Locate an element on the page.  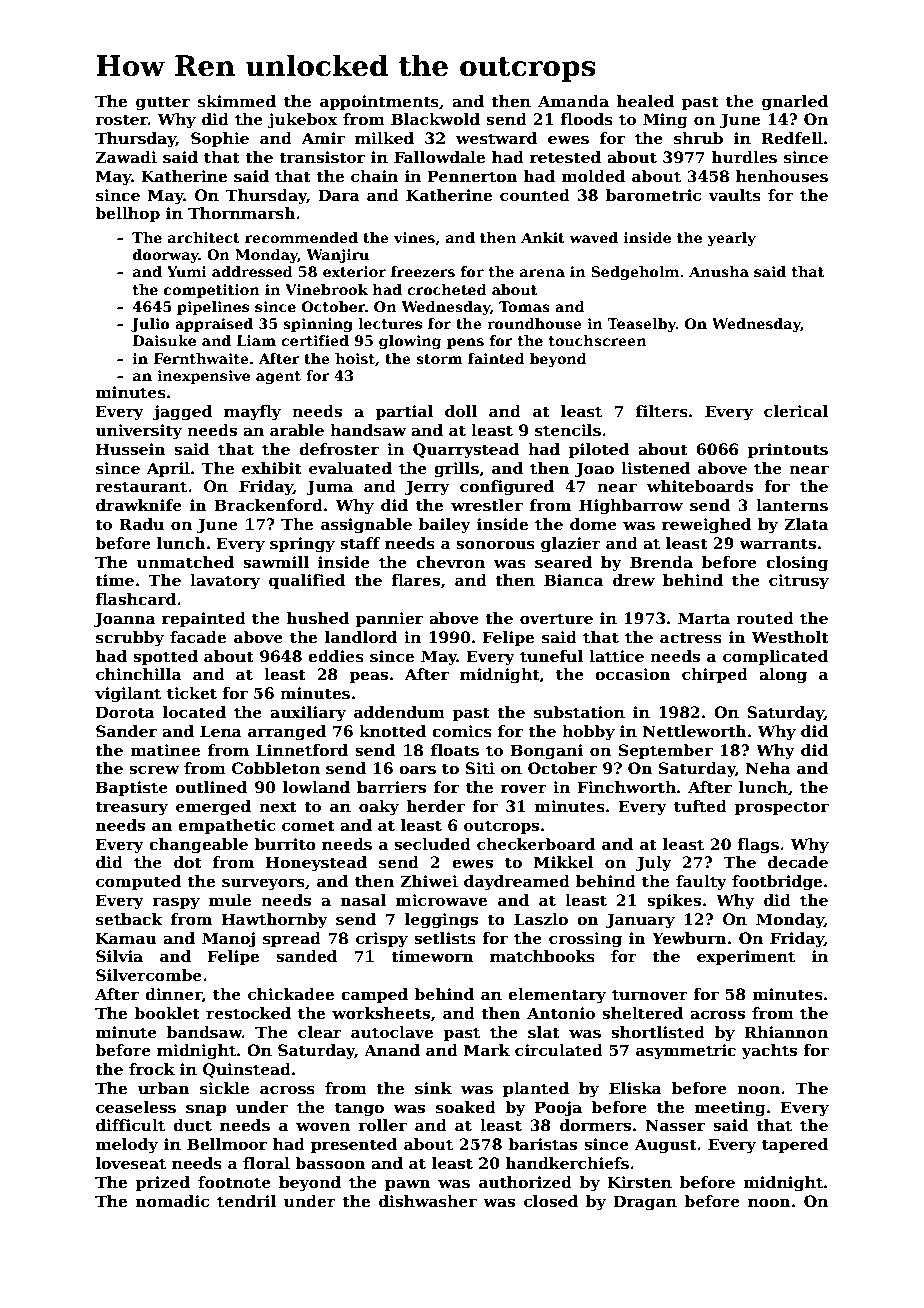
westward is located at coordinates (496, 138).
